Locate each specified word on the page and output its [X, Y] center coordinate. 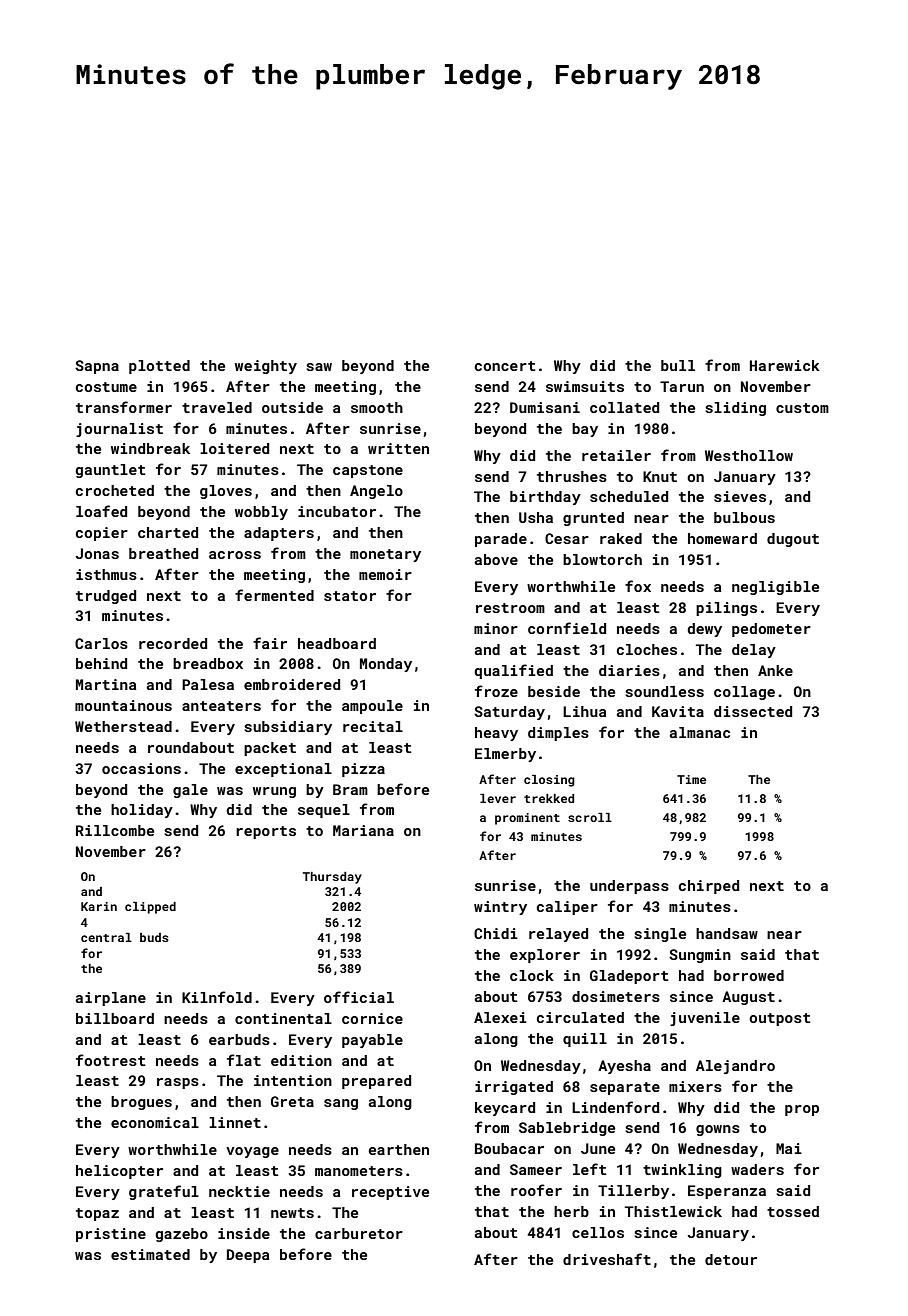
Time [691, 779]
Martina [106, 684]
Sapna [97, 367]
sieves [740, 496]
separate [625, 1088]
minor [496, 628]
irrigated [514, 1088]
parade [501, 540]
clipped [150, 908]
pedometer [771, 630]
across [235, 555]
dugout [793, 540]
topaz [97, 1214]
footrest [111, 1060]
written [398, 448]
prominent [527, 819]
